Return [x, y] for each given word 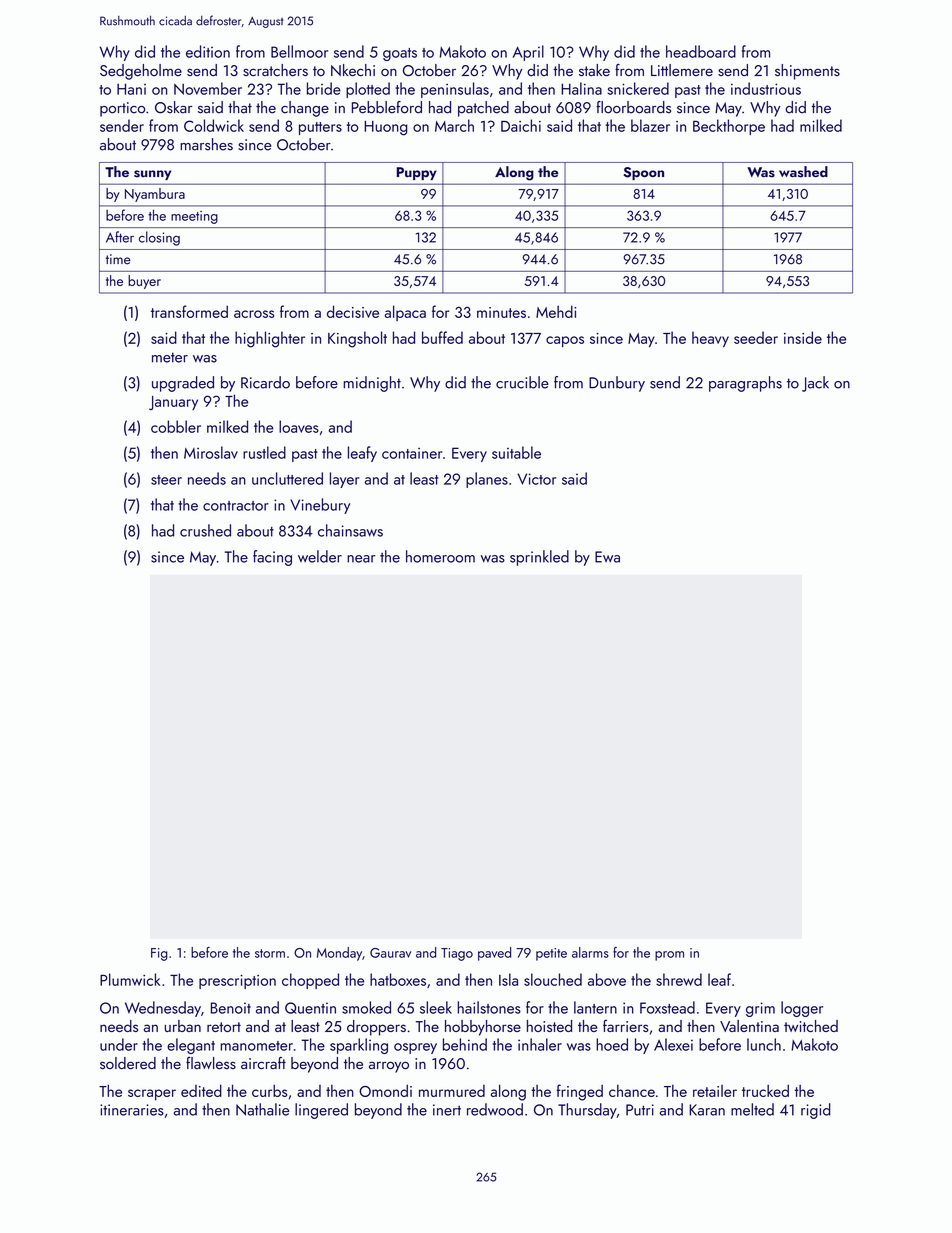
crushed [205, 530]
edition [208, 51]
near [361, 559]
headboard [701, 51]
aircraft [263, 1063]
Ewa [607, 557]
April [528, 53]
